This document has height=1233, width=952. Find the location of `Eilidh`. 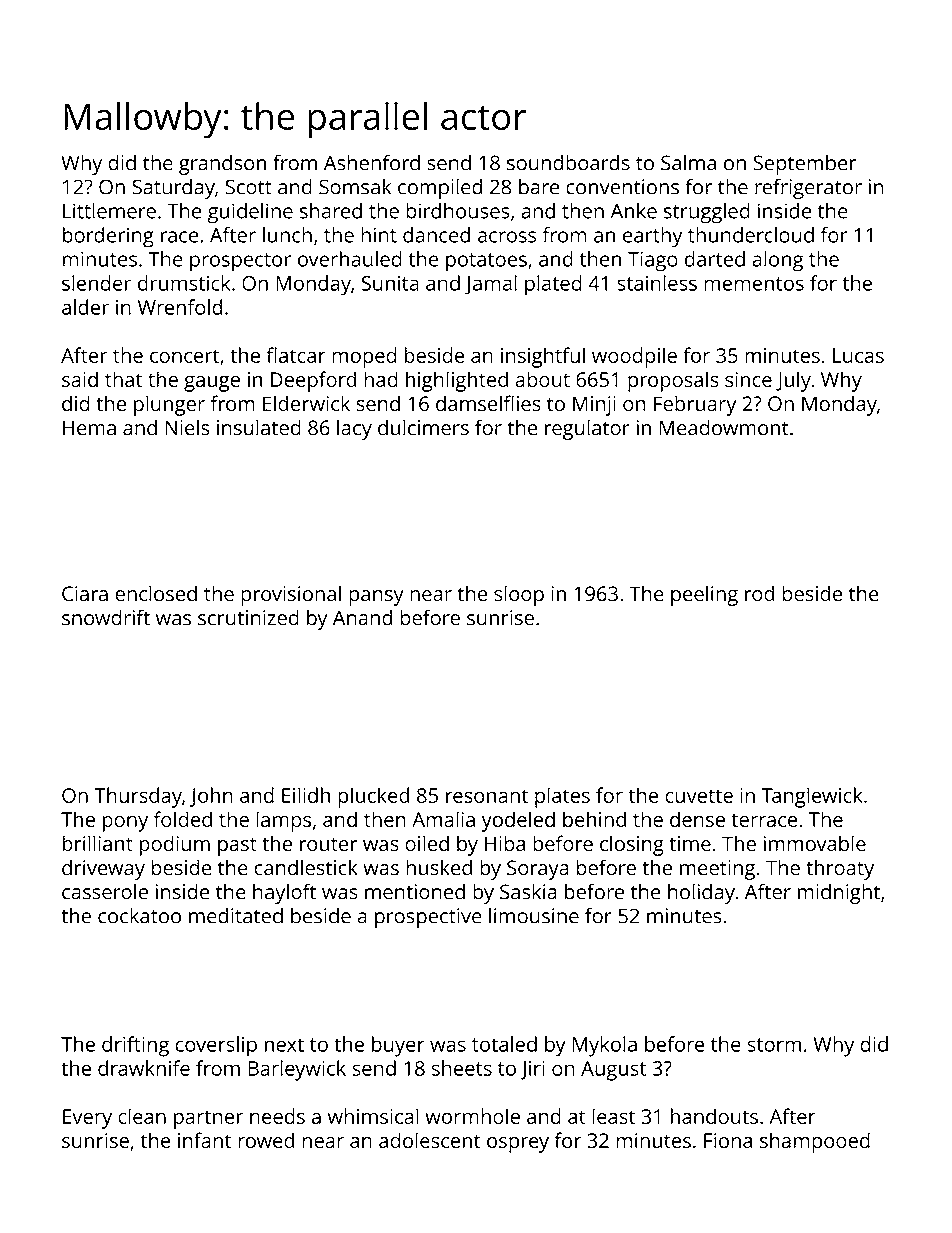

Eilidh is located at coordinates (306, 795).
